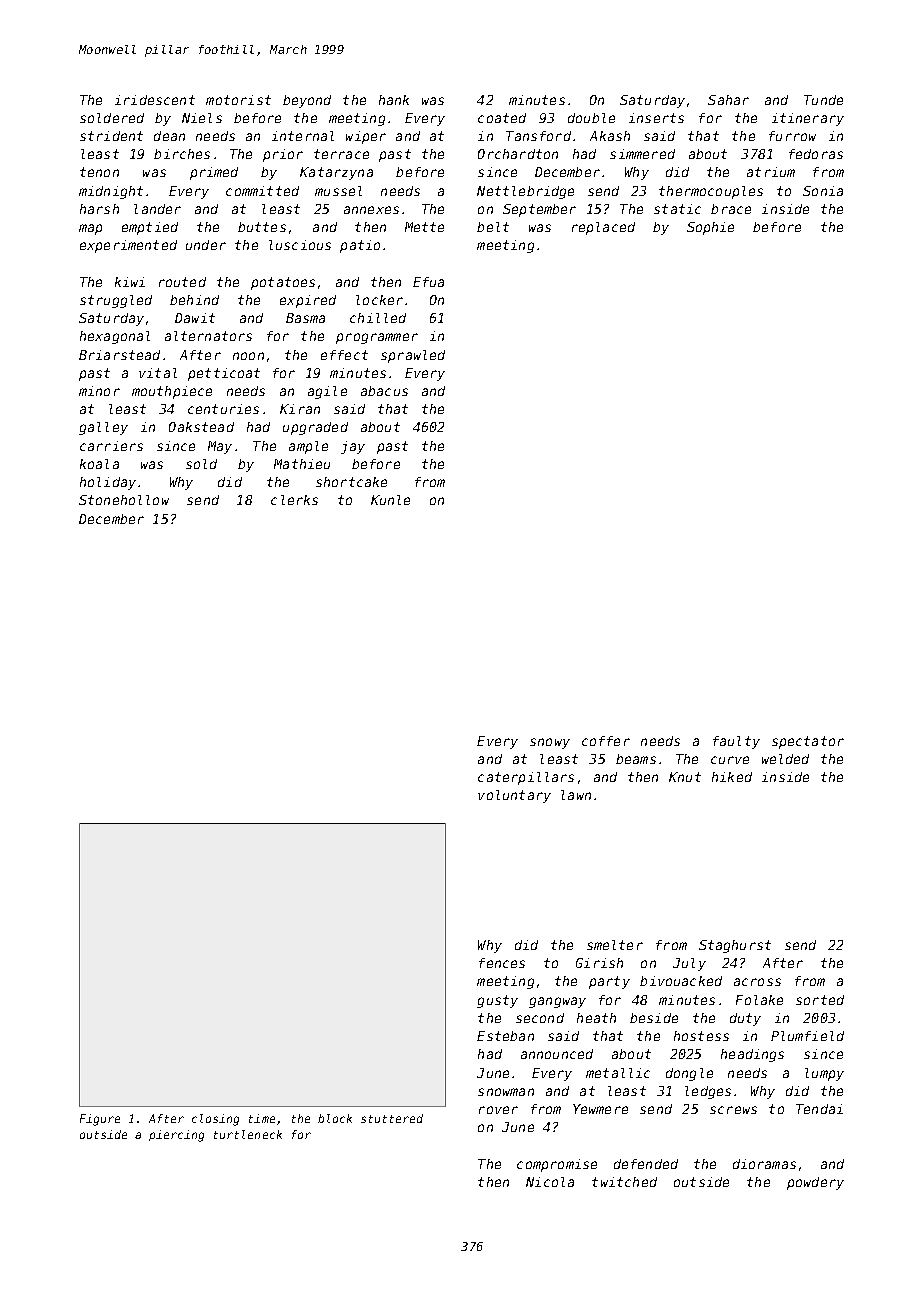 Image resolution: width=924 pixels, height=1308 pixels. What do you see at coordinates (90, 229) in the image?
I see `map` at bounding box center [90, 229].
